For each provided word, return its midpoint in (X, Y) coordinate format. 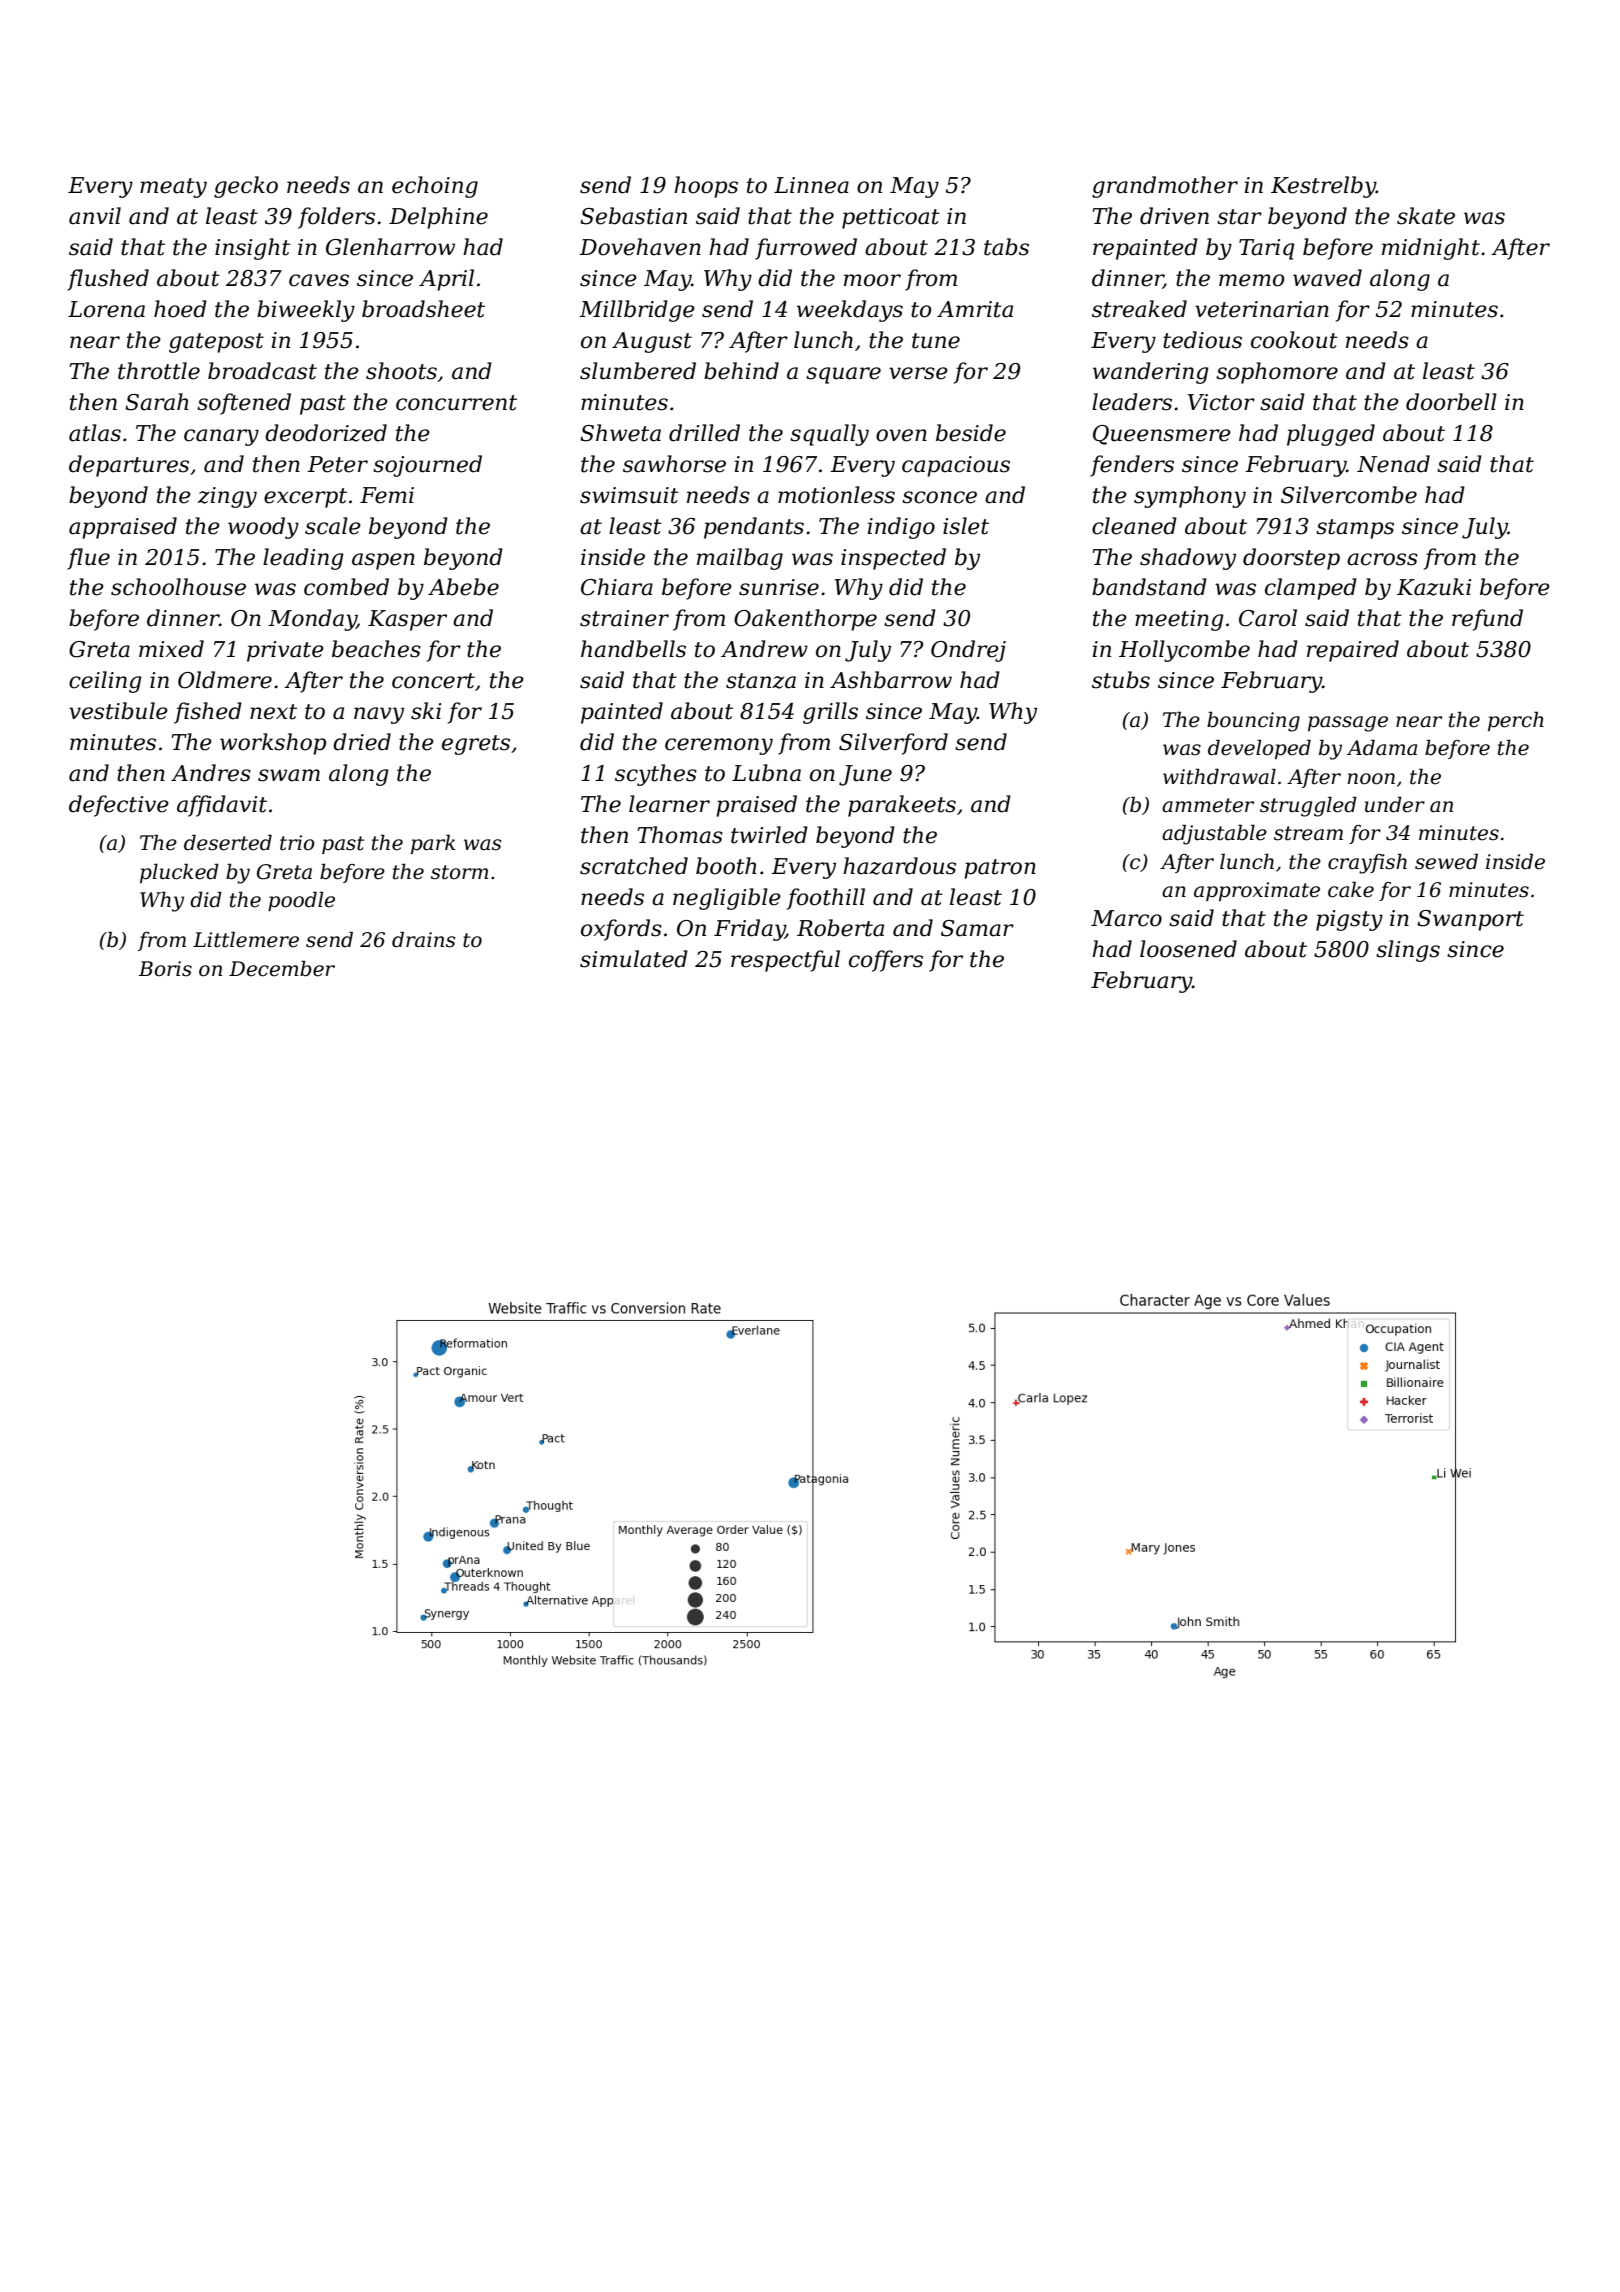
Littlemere (246, 939)
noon (1371, 779)
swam (289, 775)
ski (426, 711)
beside (971, 433)
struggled (1308, 806)
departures (129, 466)
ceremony (719, 746)
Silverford (893, 744)
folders (336, 218)
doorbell (1451, 402)
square (843, 375)
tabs (1006, 247)
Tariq (1266, 249)
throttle (159, 371)
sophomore (1277, 373)
